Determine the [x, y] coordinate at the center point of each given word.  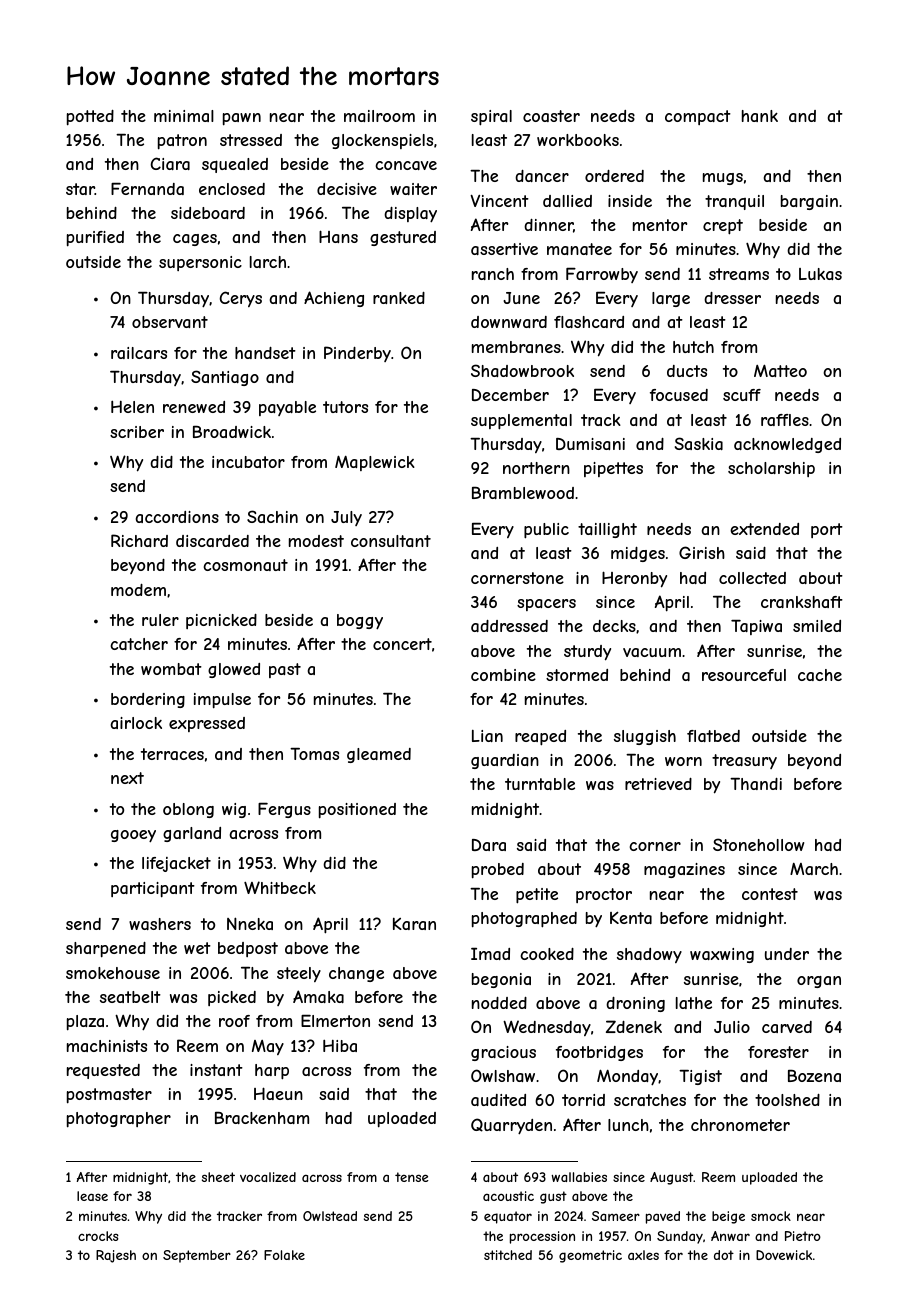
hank [760, 116]
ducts [687, 371]
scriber [137, 432]
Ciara [170, 163]
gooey [133, 836]
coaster [551, 116]
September [197, 1256]
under [787, 954]
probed [498, 871]
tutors [345, 407]
